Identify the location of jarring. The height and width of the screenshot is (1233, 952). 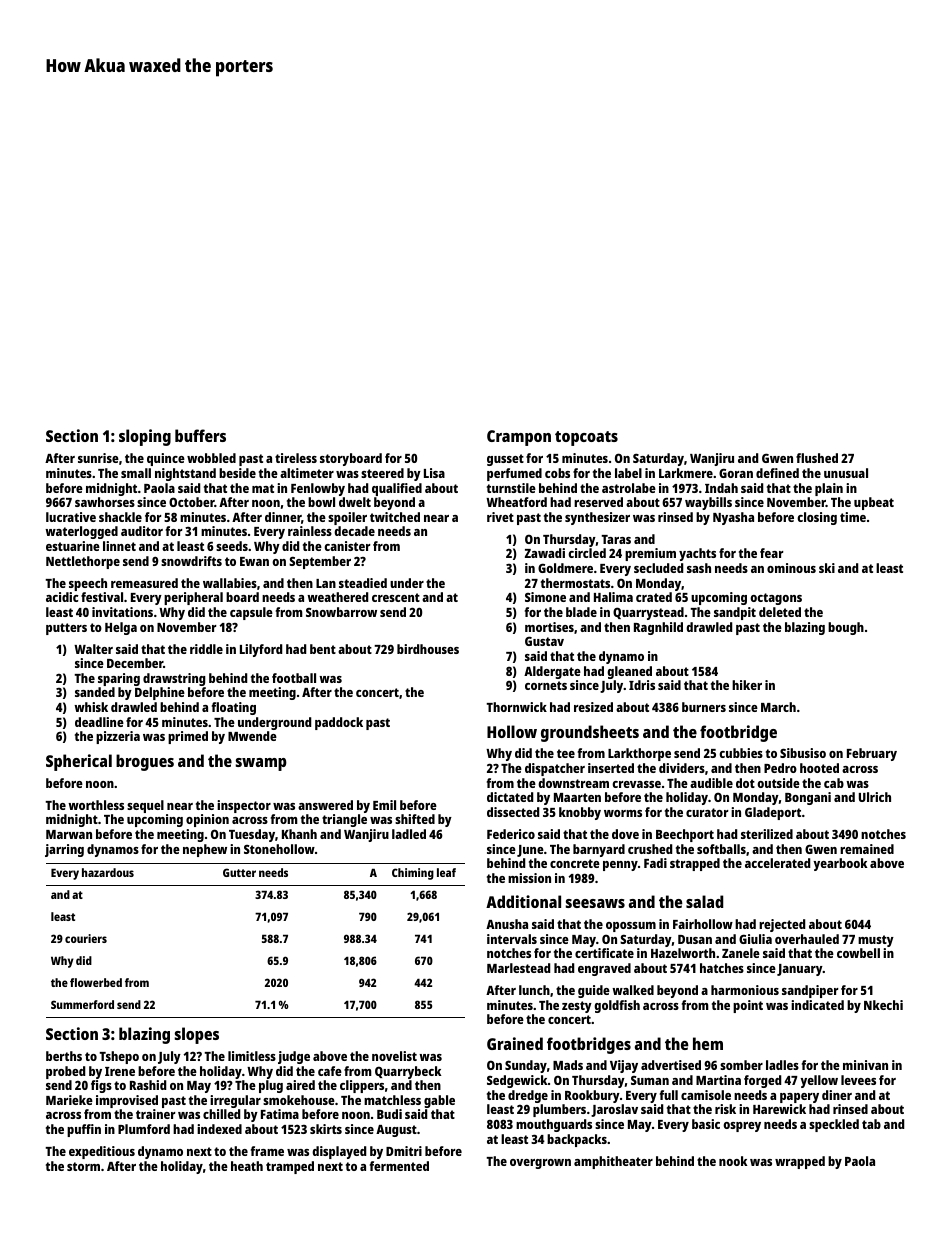
(64, 850).
